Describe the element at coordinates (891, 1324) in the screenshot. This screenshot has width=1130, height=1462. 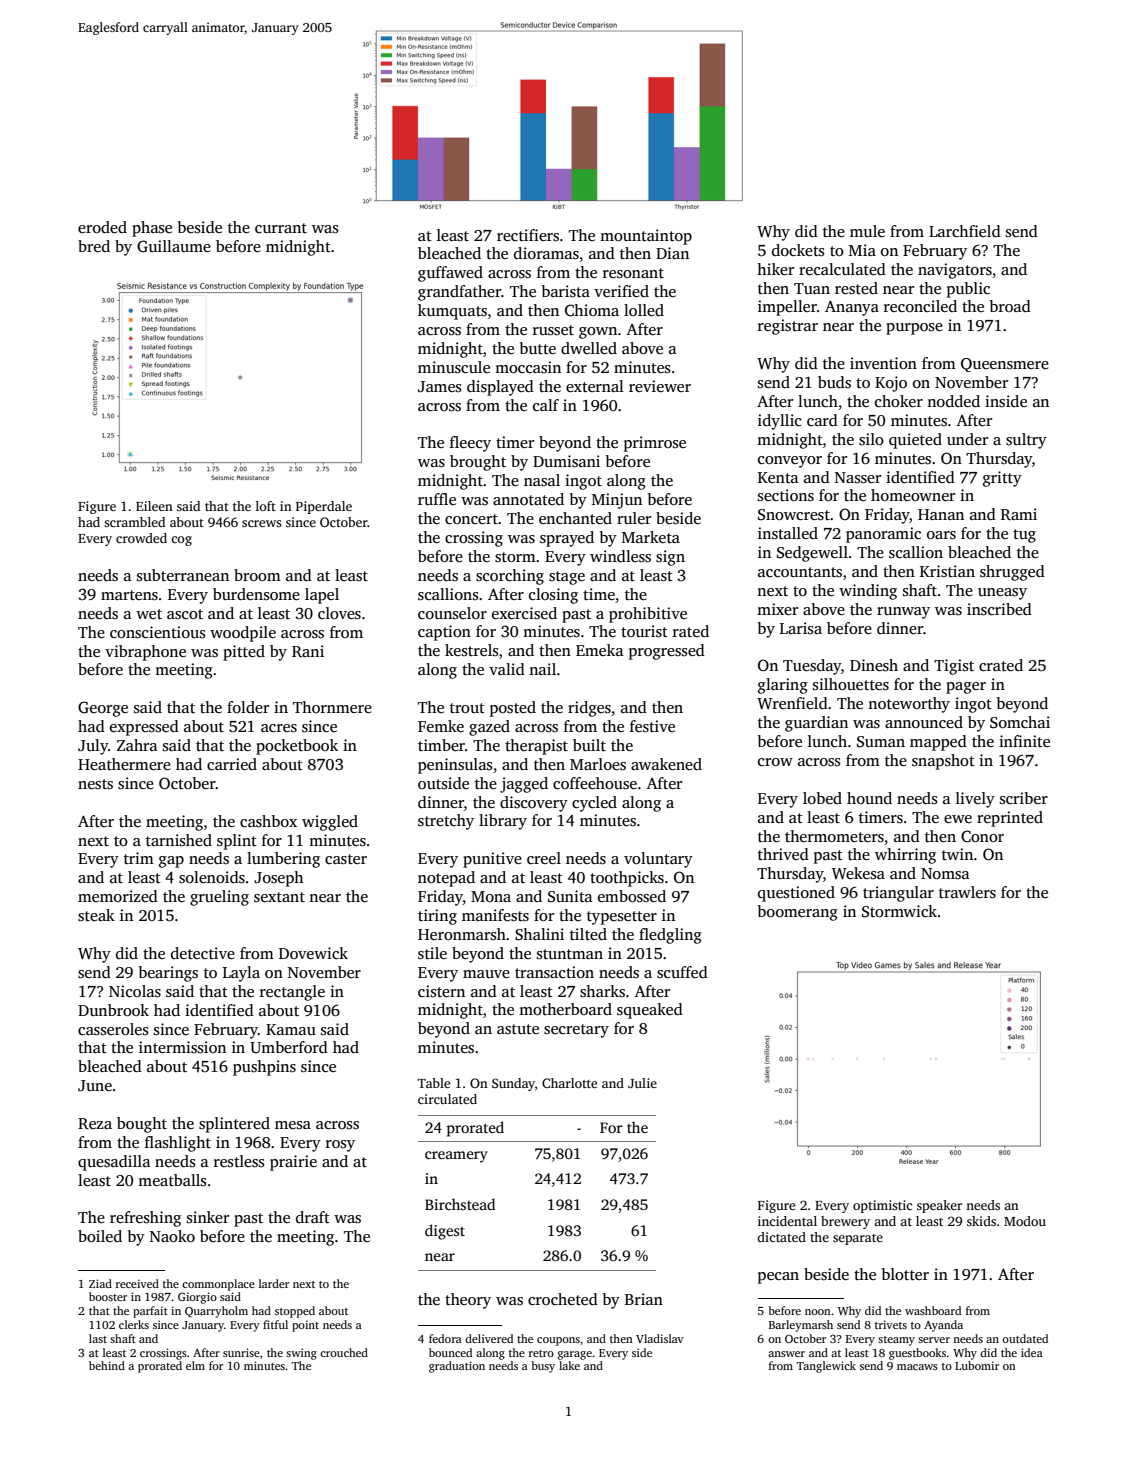
I see `trivets` at that location.
